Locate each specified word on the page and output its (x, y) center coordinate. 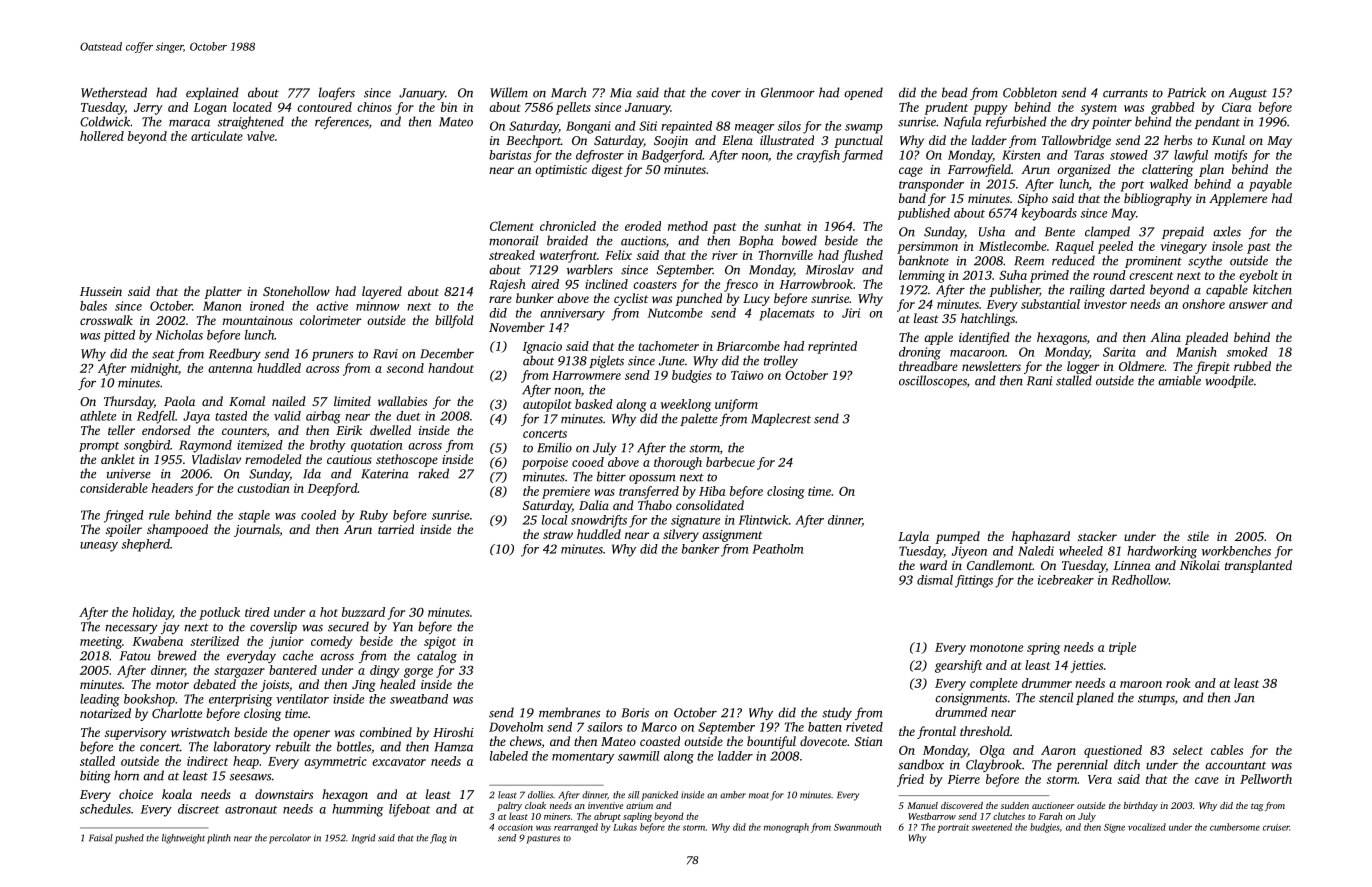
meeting (101, 643)
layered (382, 292)
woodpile (1229, 381)
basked (594, 404)
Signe (1114, 828)
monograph (786, 828)
